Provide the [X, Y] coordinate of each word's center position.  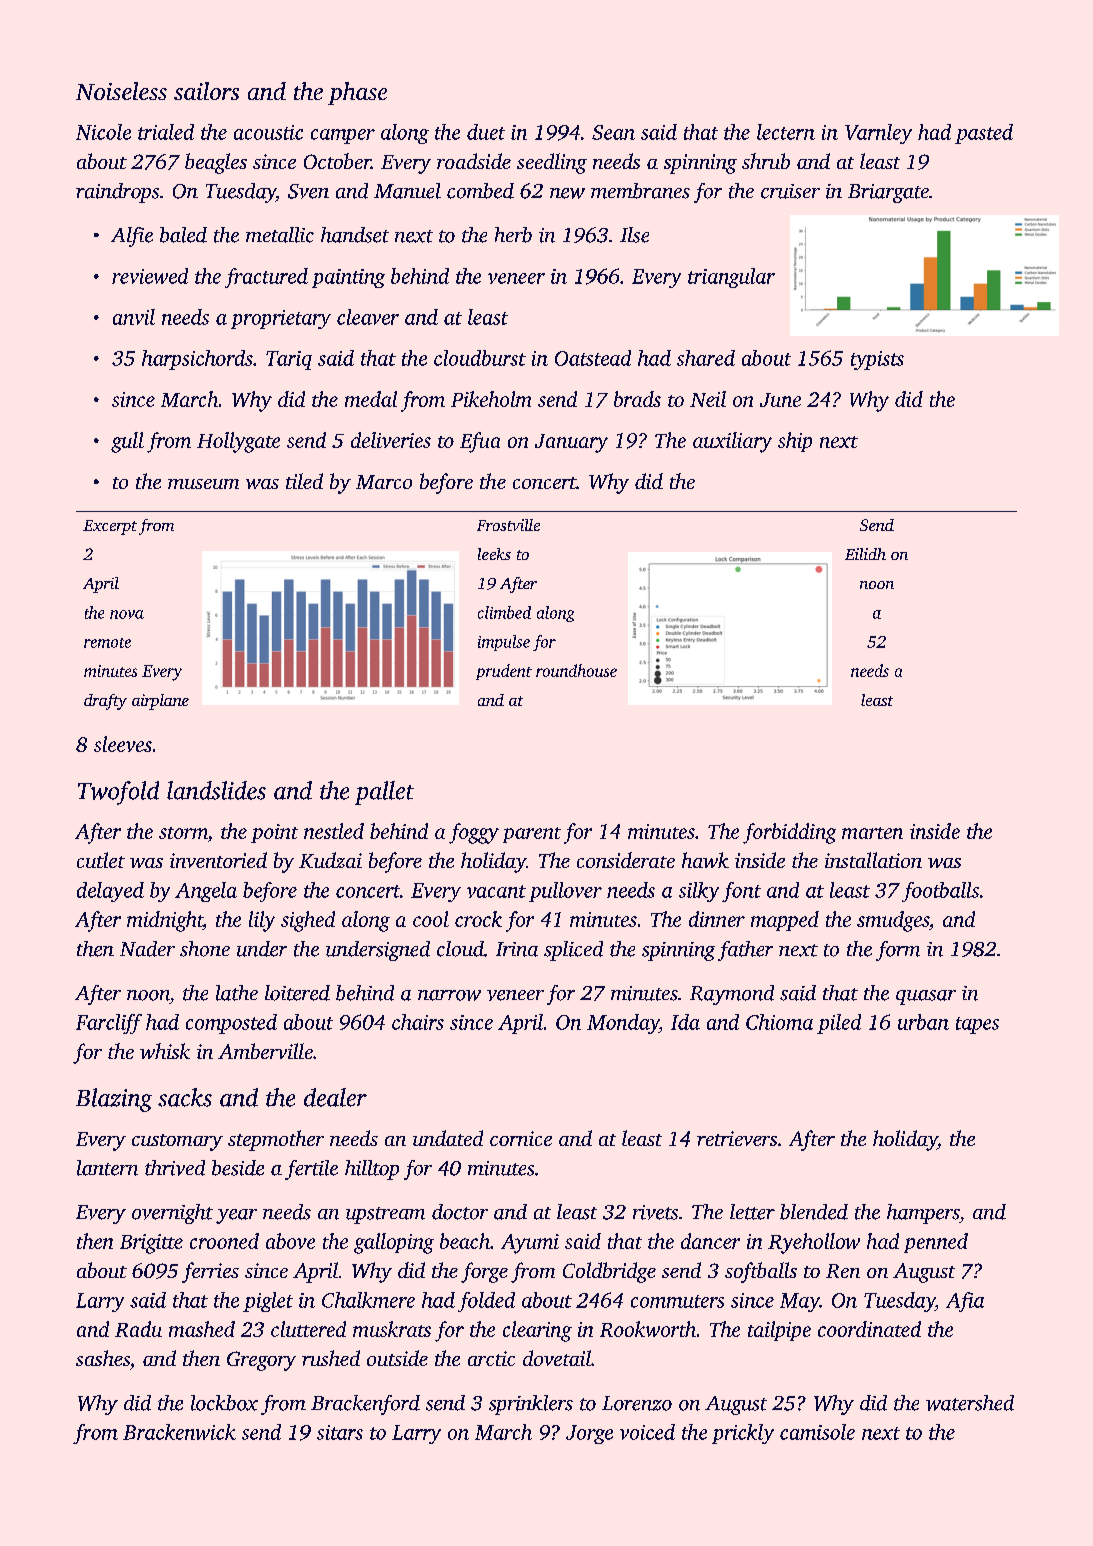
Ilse [634, 235]
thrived [175, 1168]
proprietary [281, 319]
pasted [984, 134]
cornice [521, 1138]
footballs [940, 892]
